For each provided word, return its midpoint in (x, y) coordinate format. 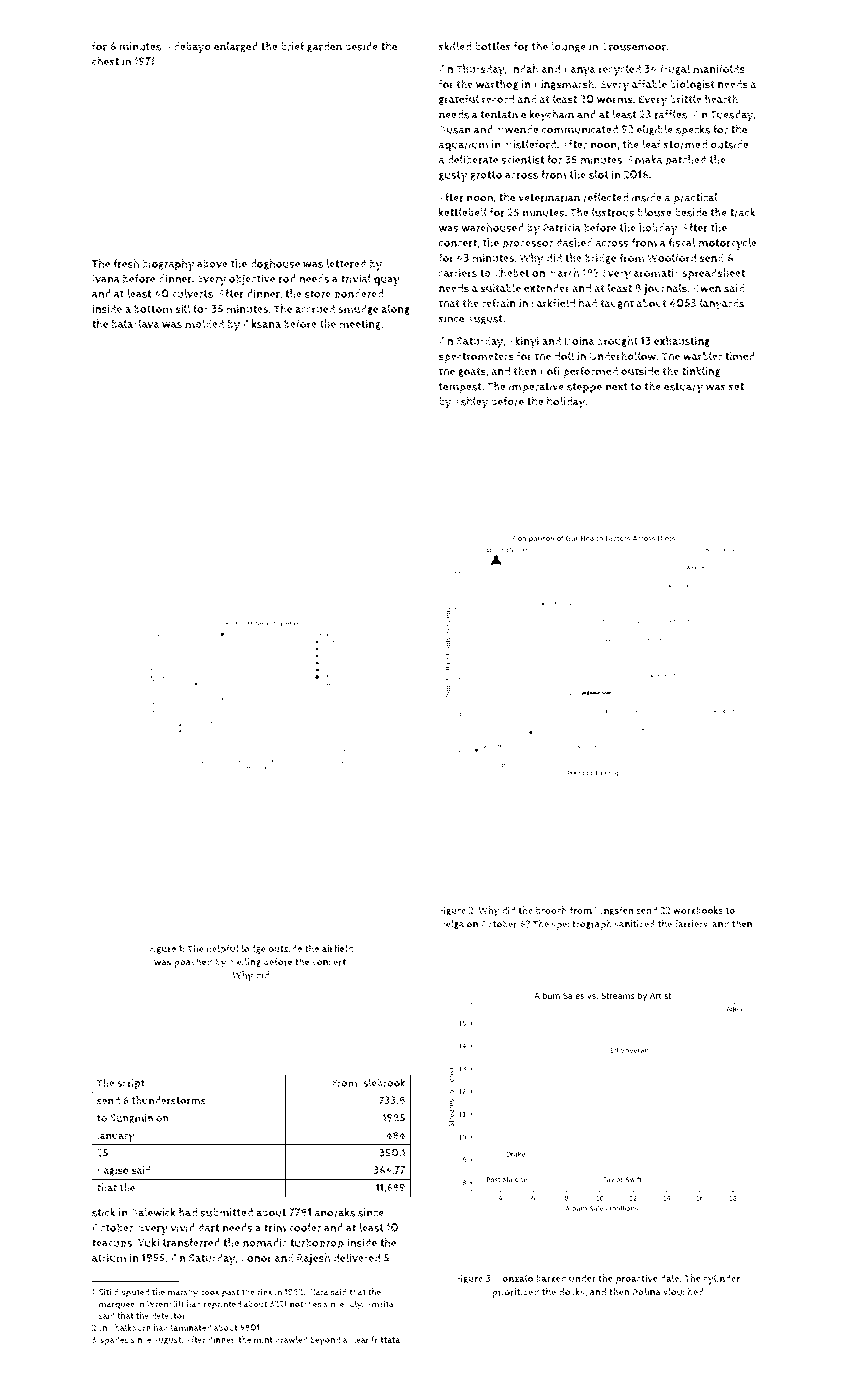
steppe (584, 388)
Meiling (245, 962)
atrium (109, 1258)
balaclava (136, 323)
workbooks (698, 910)
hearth (721, 99)
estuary (683, 388)
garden (324, 47)
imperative (536, 388)
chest (105, 61)
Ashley (471, 403)
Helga (451, 924)
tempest (460, 388)
